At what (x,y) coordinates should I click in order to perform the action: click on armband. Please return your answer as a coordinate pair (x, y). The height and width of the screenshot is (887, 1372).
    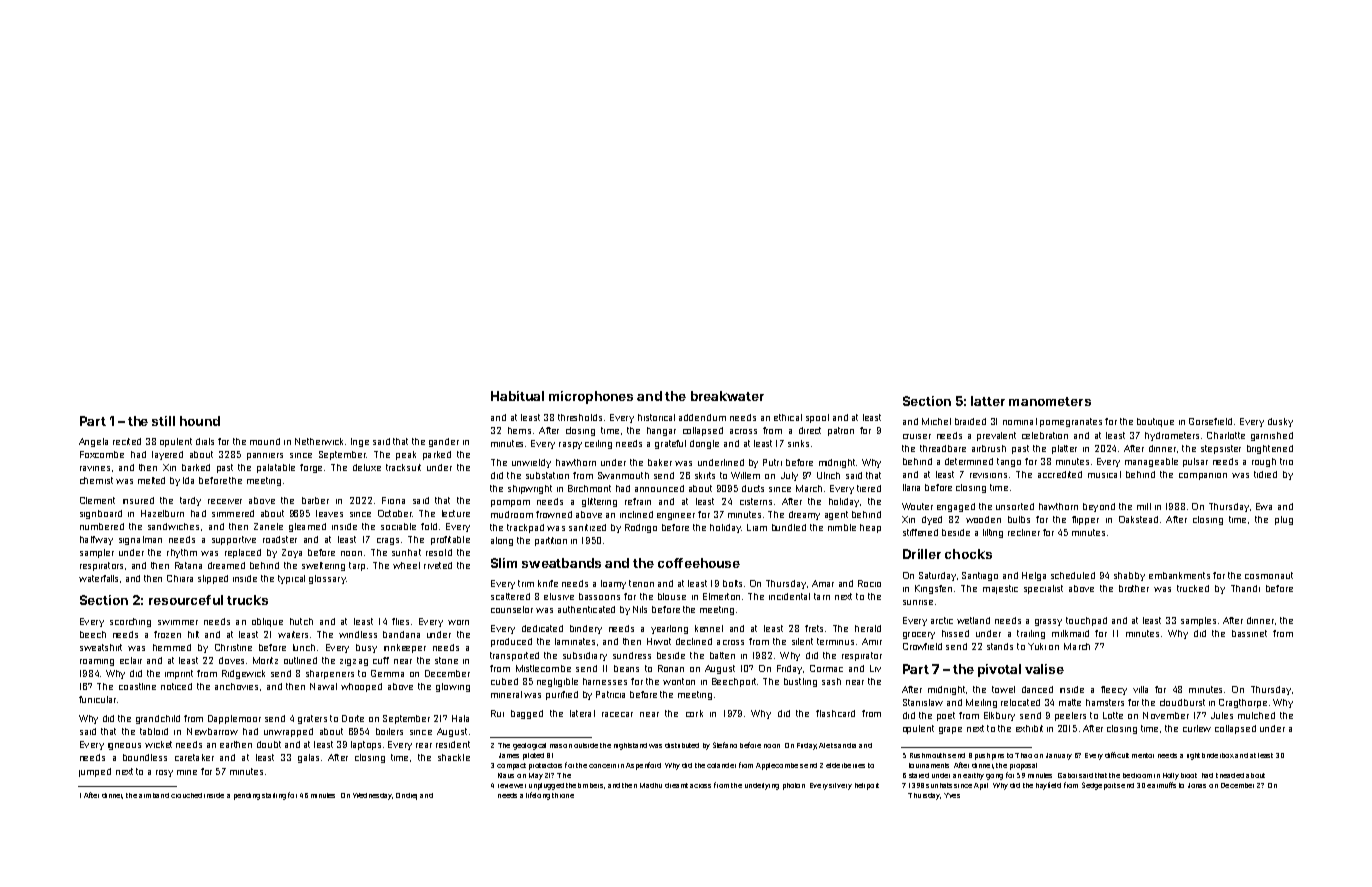
    Looking at the image, I should click on (154, 795).
